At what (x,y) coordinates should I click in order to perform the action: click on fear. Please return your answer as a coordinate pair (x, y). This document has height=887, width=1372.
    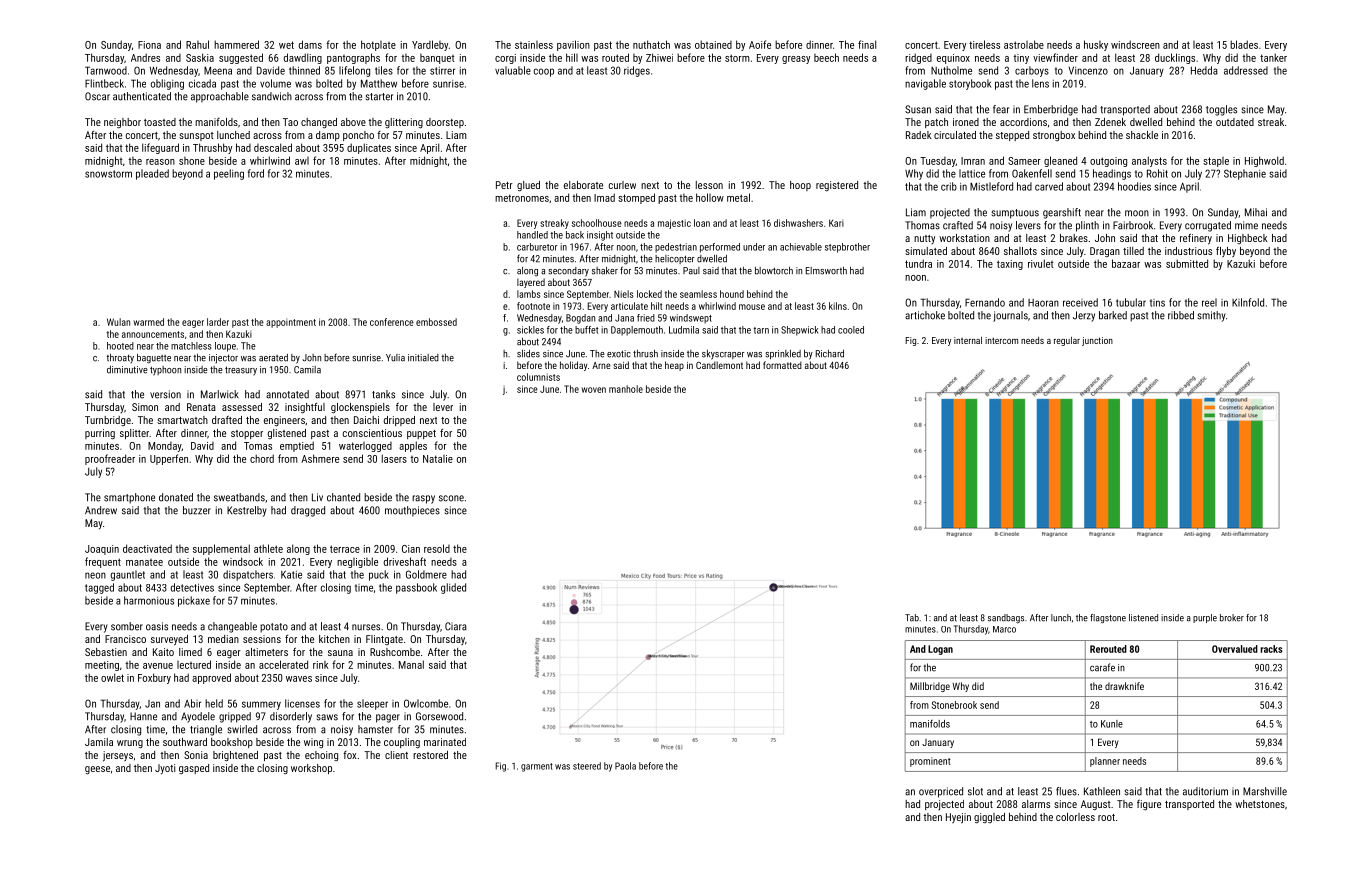
    Looking at the image, I should click on (1001, 109).
